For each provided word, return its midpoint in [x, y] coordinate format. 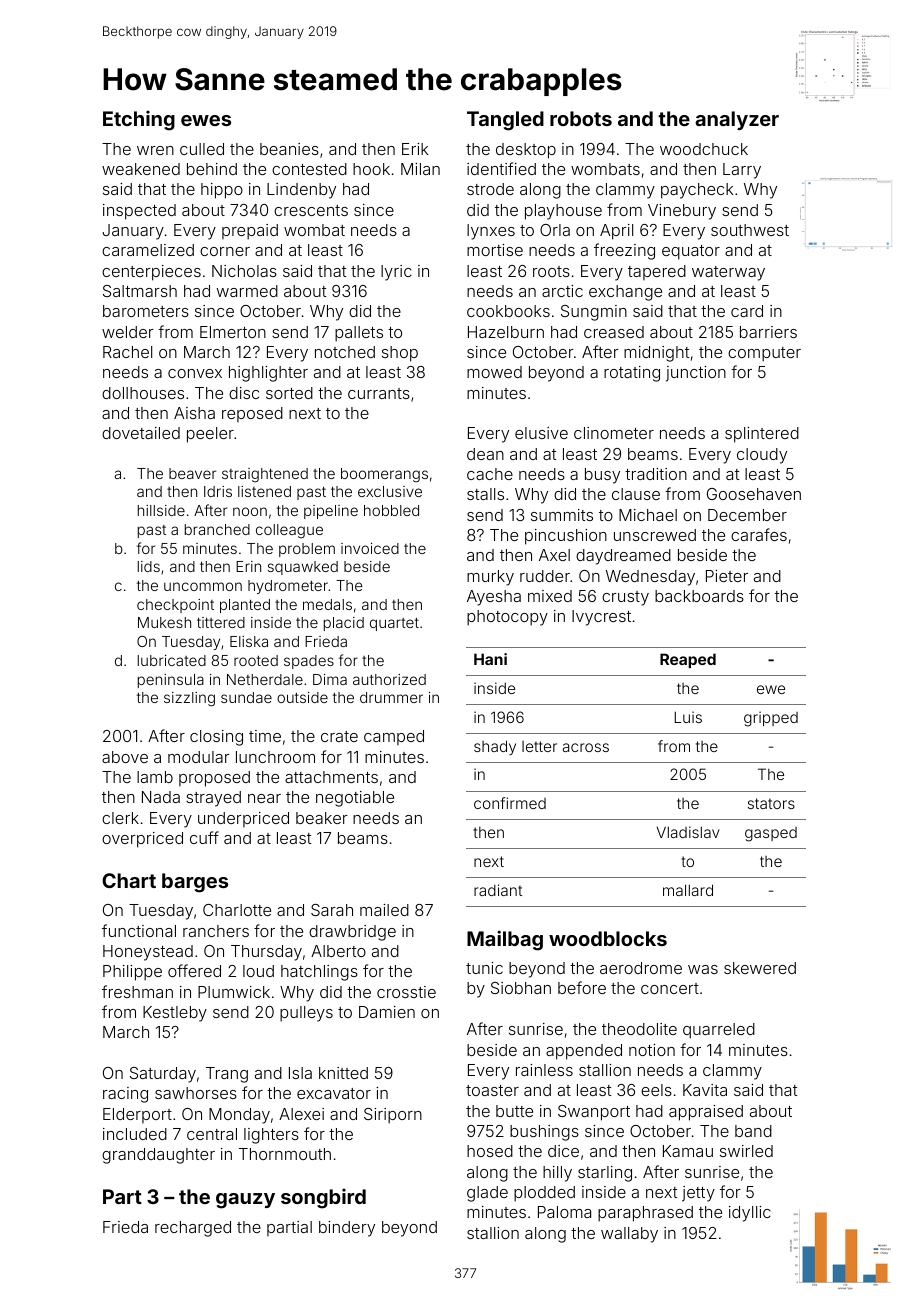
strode [490, 189]
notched [345, 352]
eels [656, 1090]
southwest [750, 230]
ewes [206, 120]
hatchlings [319, 973]
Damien [387, 1012]
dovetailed [141, 433]
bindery [347, 1229]
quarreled [719, 1031]
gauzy [245, 1201]
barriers [768, 332]
